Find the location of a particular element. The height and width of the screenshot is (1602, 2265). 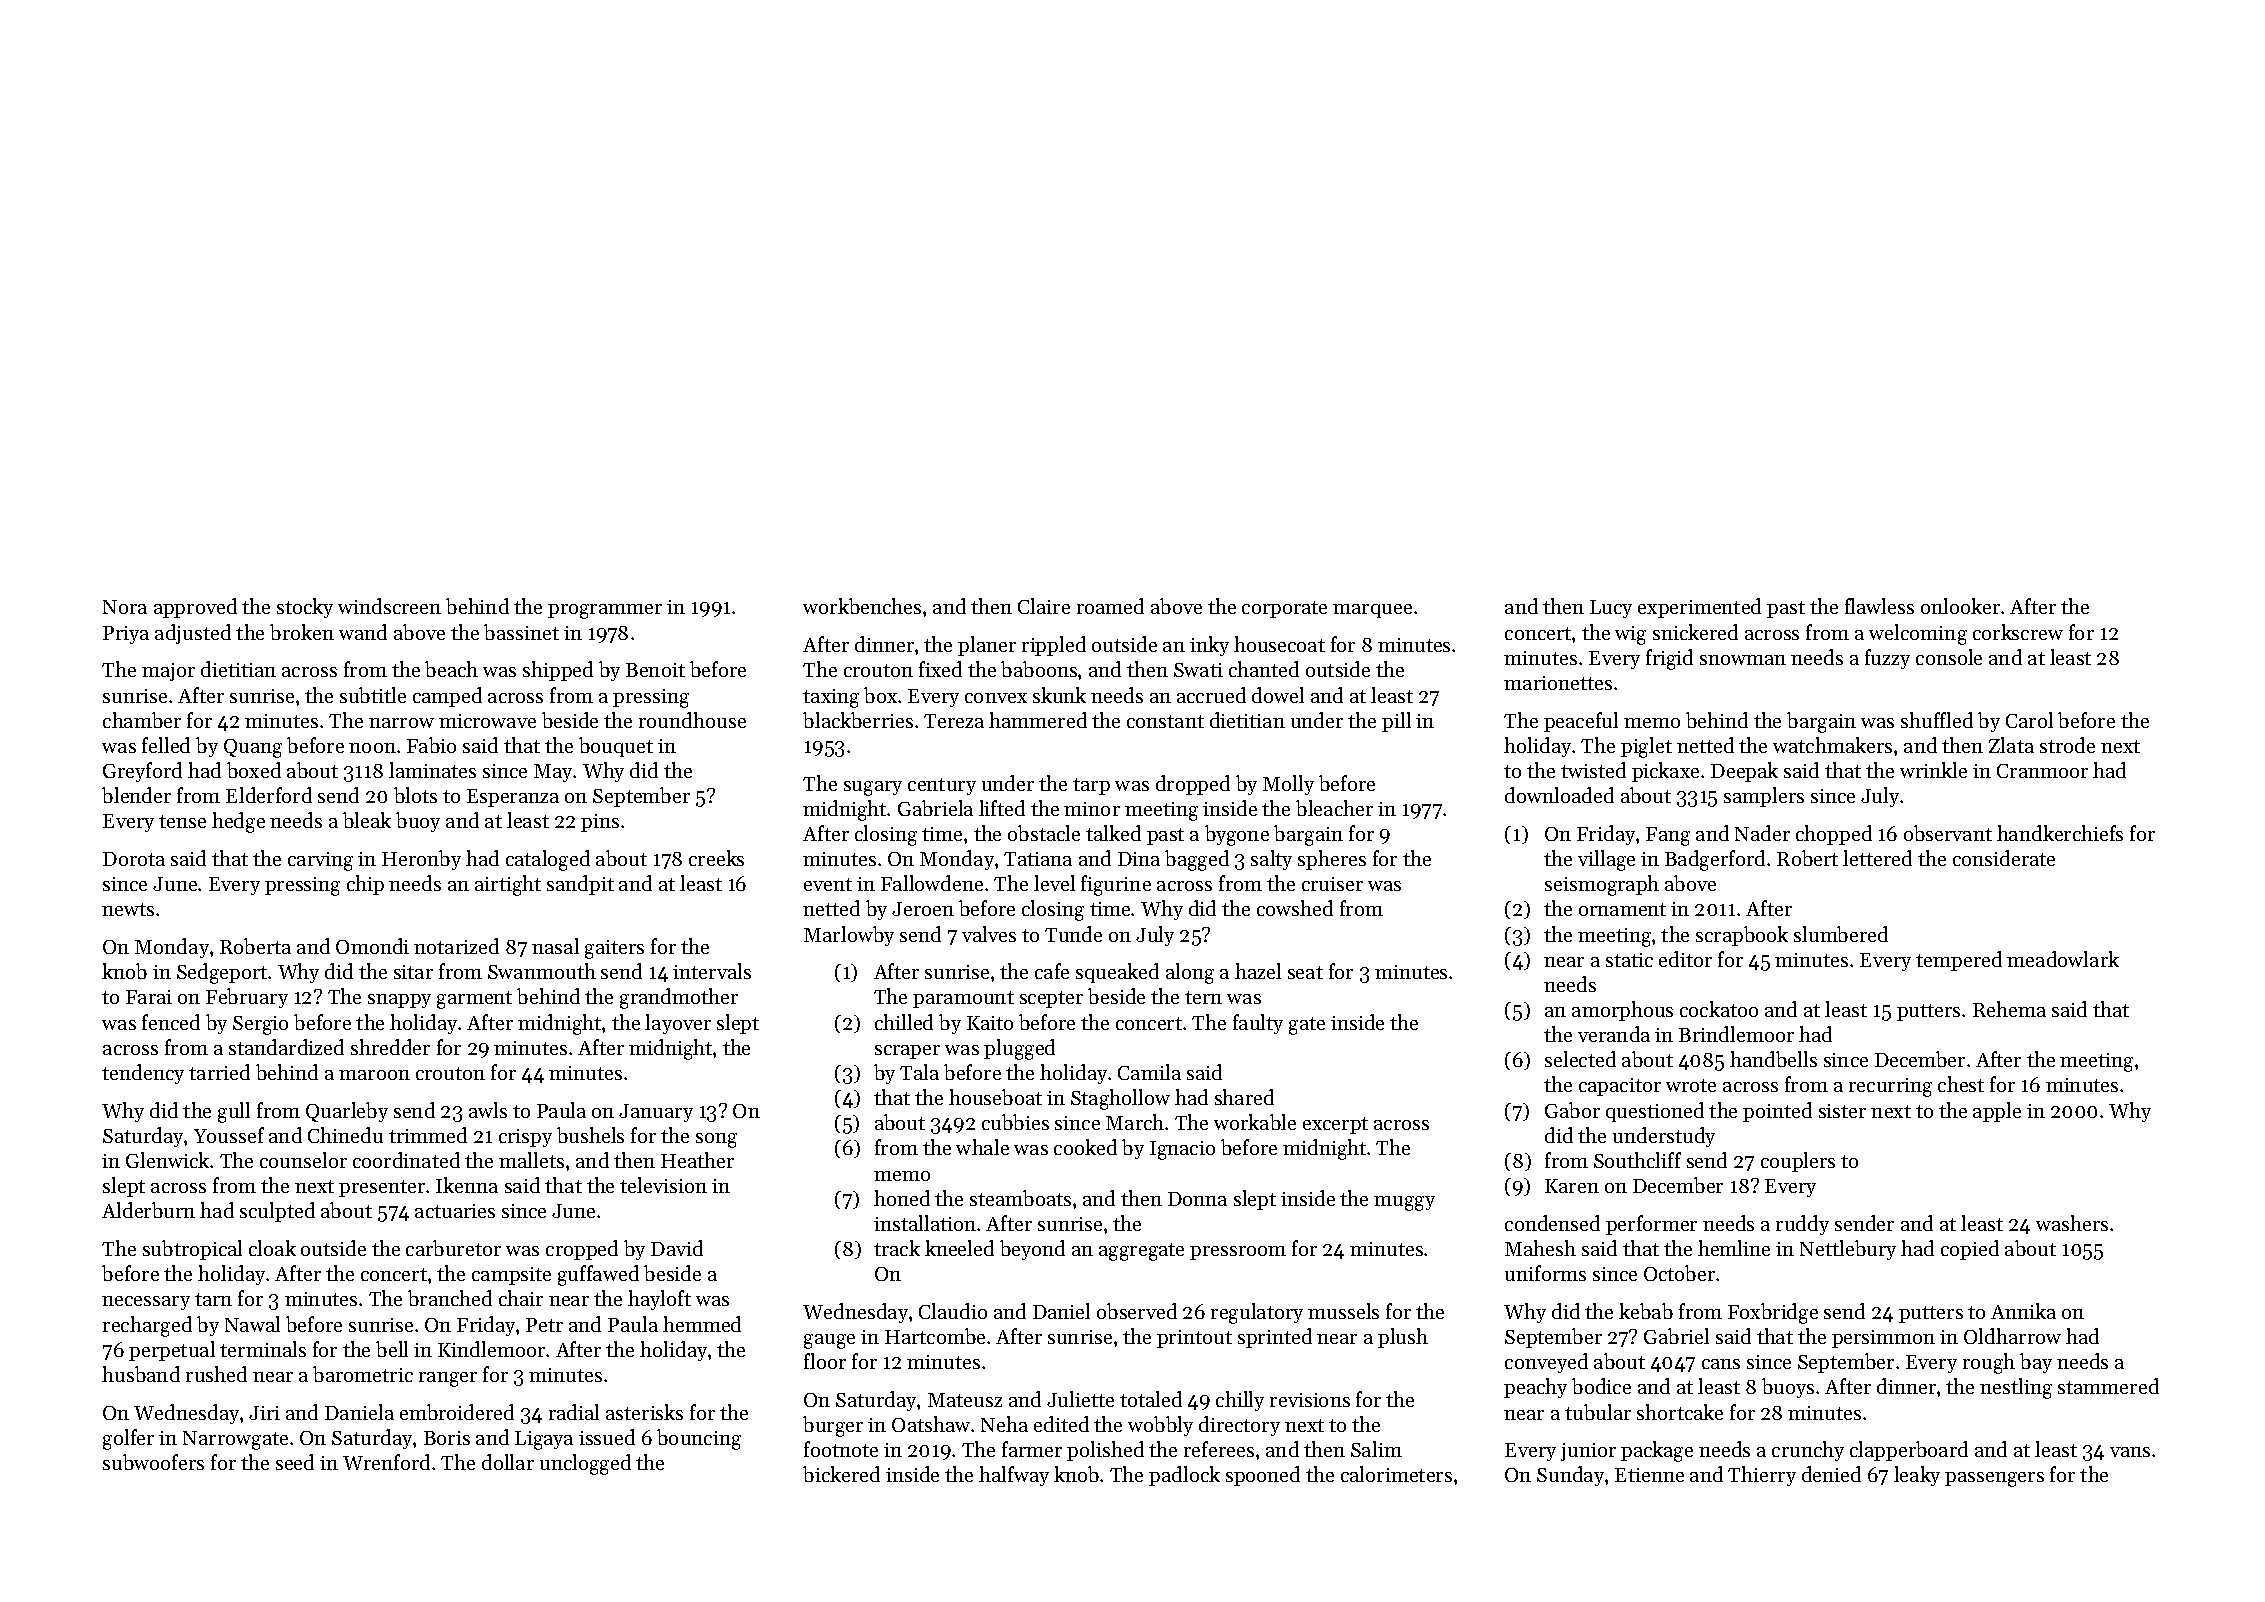

subwoofers is located at coordinates (153, 1462).
